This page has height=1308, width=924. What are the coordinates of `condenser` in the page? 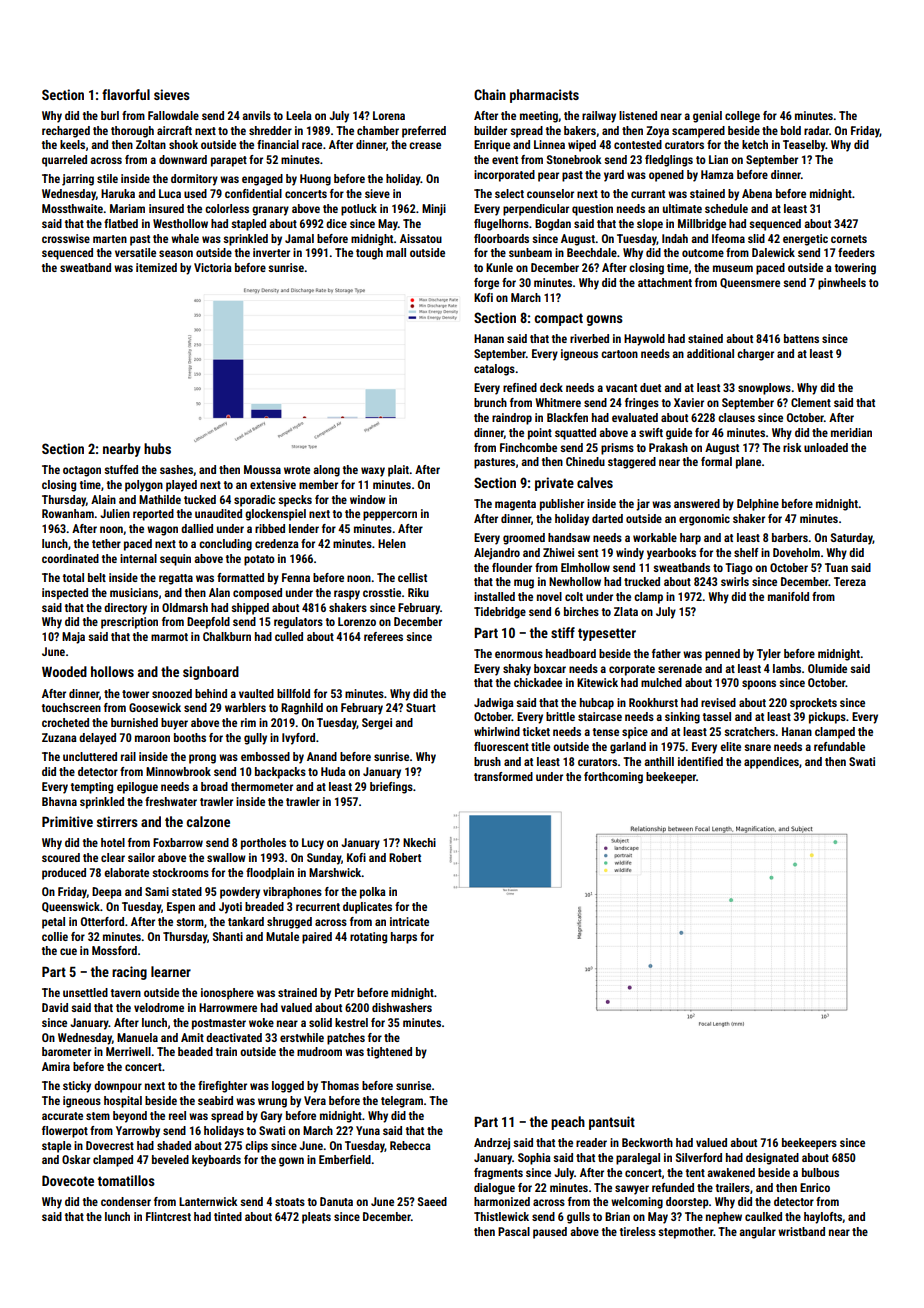 It's located at (126, 1201).
